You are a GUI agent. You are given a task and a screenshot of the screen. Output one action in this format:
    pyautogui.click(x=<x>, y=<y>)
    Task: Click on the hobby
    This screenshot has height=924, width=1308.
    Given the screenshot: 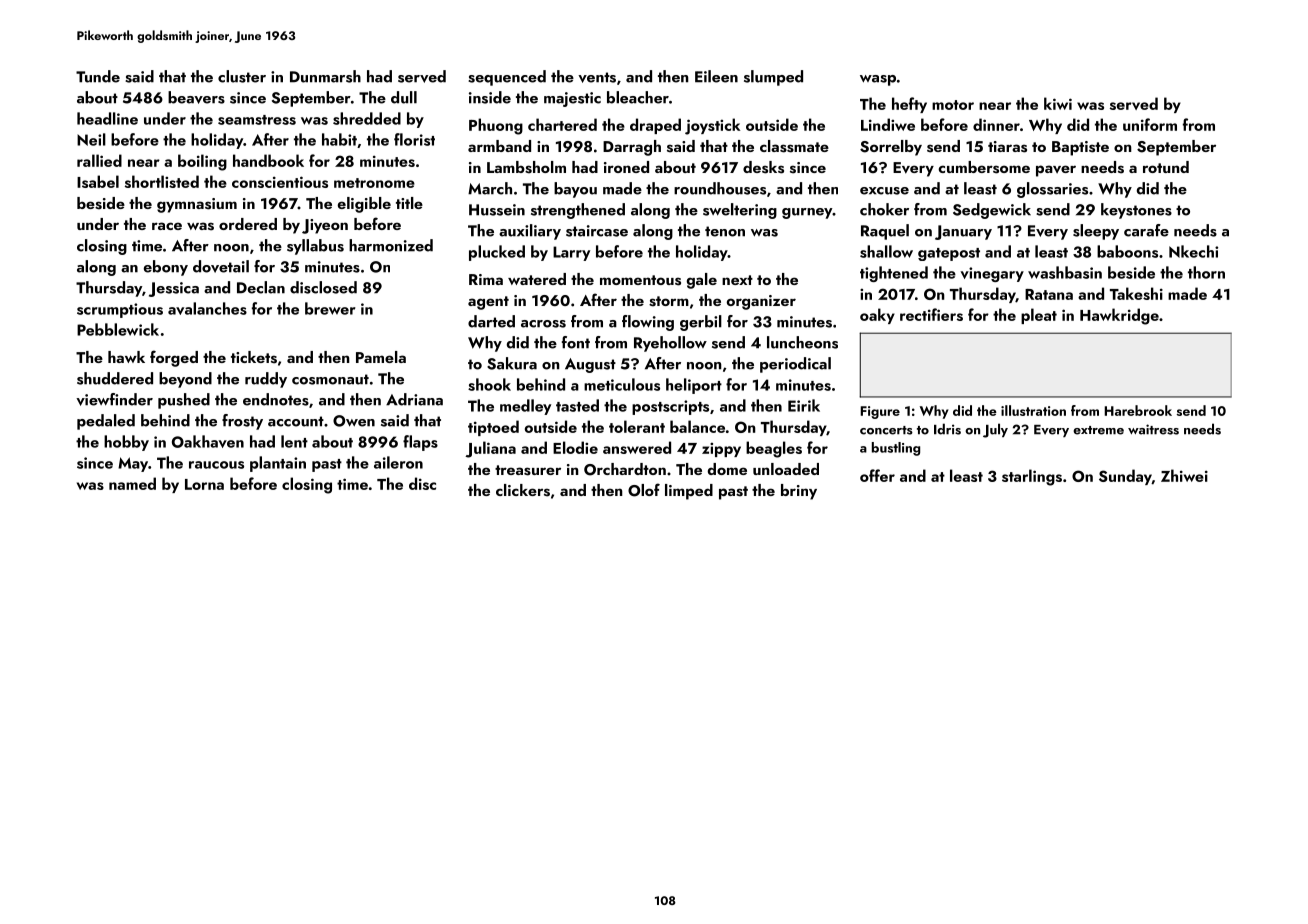 What is the action you would take?
    pyautogui.click(x=126, y=443)
